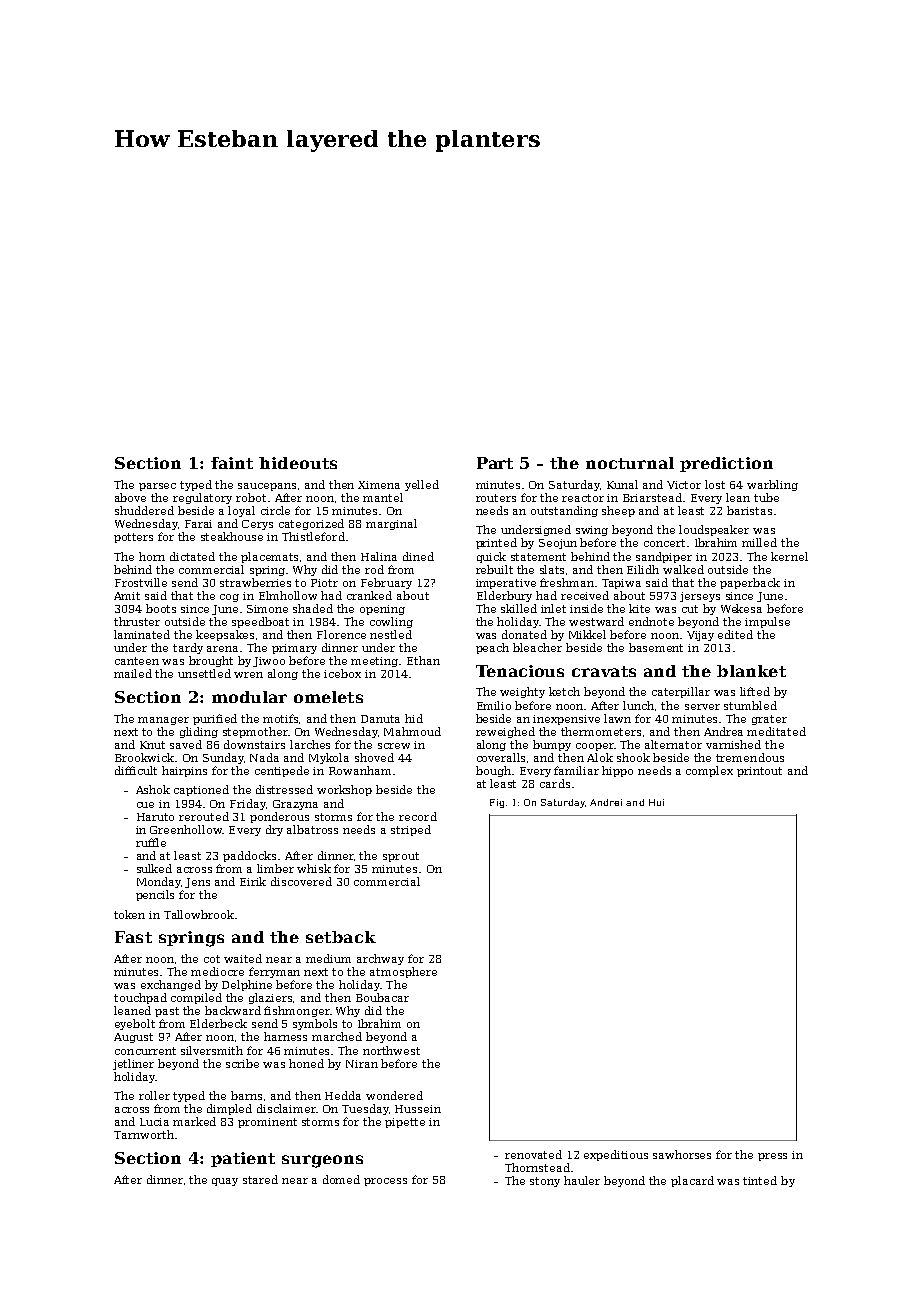  Describe the element at coordinates (423, 660) in the screenshot. I see `Ethan` at that location.
